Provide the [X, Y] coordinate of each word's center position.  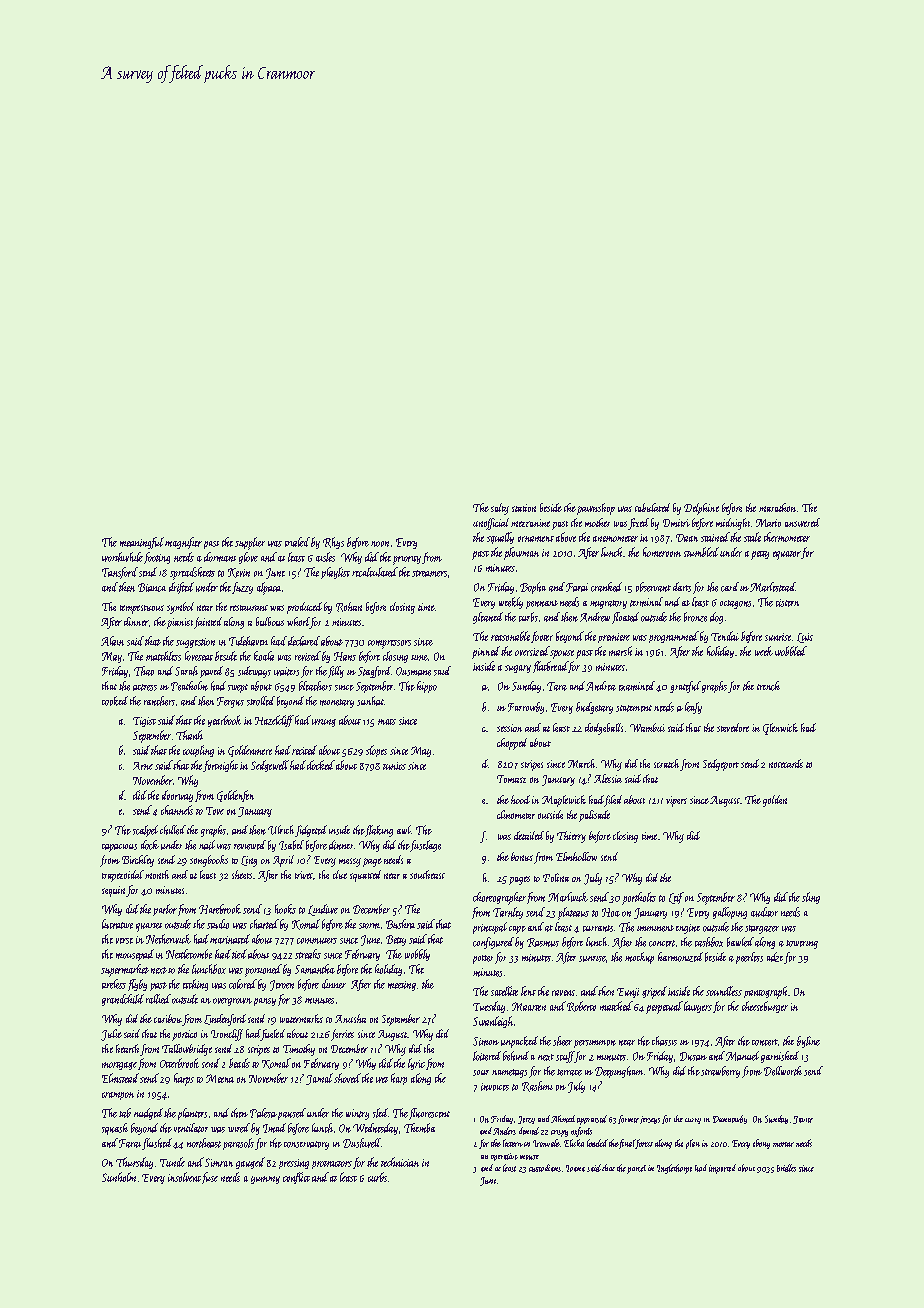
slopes [376, 751]
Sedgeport [721, 765]
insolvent [184, 1177]
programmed [674, 637]
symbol [180, 608]
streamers [429, 573]
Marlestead [773, 587]
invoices [495, 1087]
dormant [220, 557]
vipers [676, 801]
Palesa [263, 1113]
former [628, 1119]
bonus [522, 856]
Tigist [144, 722]
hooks [285, 909]
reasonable [510, 636]
